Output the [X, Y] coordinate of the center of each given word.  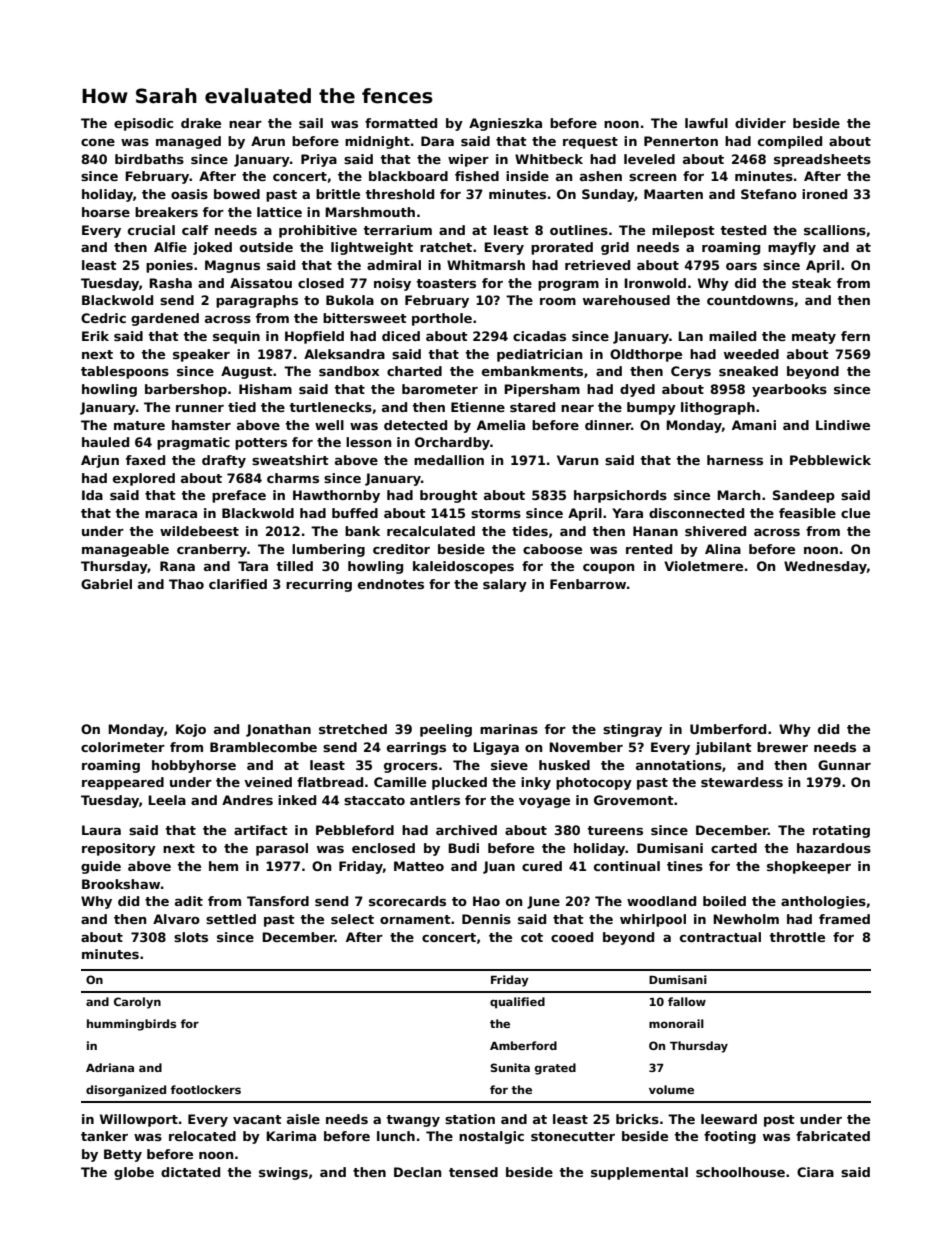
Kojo [191, 730]
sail [311, 123]
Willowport [139, 1120]
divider [760, 123]
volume [671, 1089]
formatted [401, 123]
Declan [417, 1172]
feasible [807, 513]
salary [505, 585]
